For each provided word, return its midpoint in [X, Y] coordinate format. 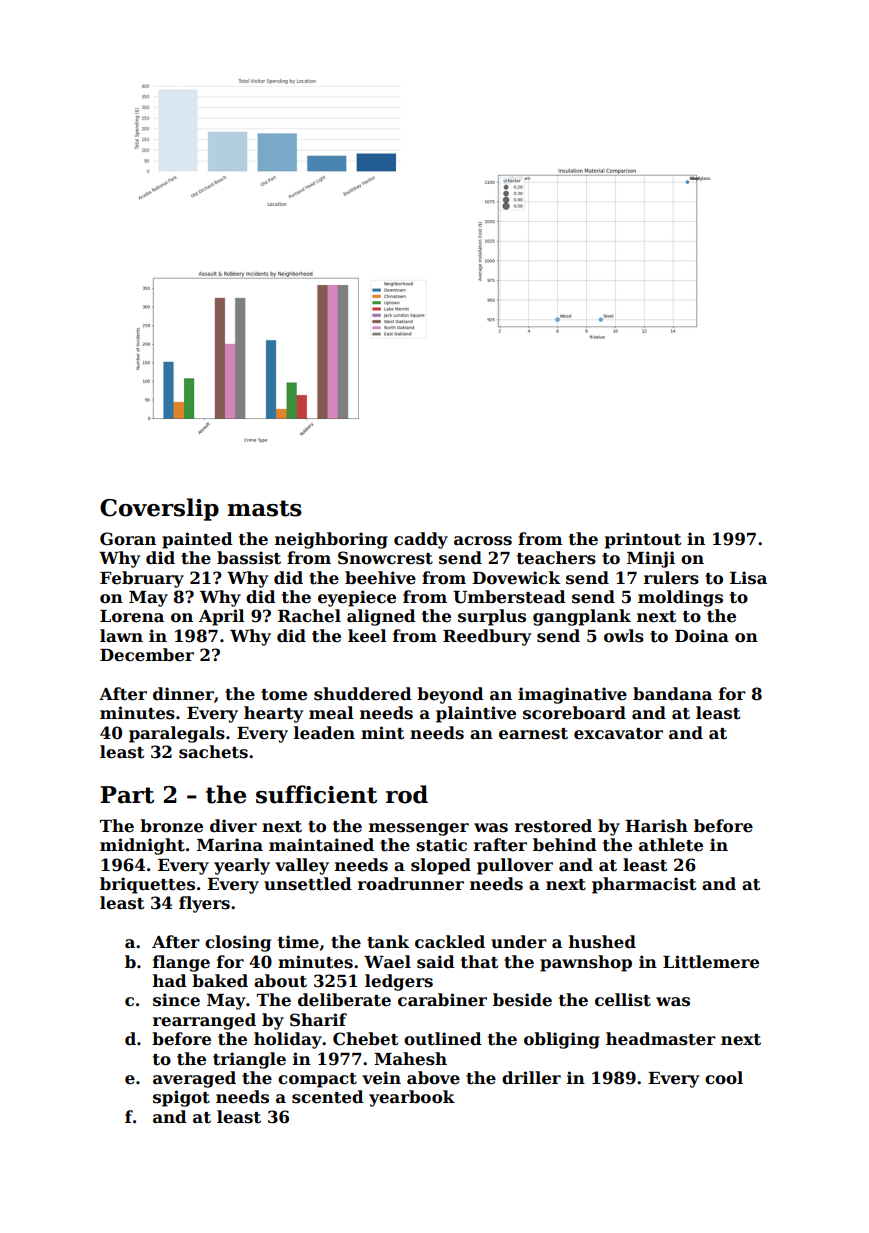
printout [643, 540]
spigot [181, 1098]
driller [531, 1078]
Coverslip [159, 509]
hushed [602, 942]
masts [264, 508]
